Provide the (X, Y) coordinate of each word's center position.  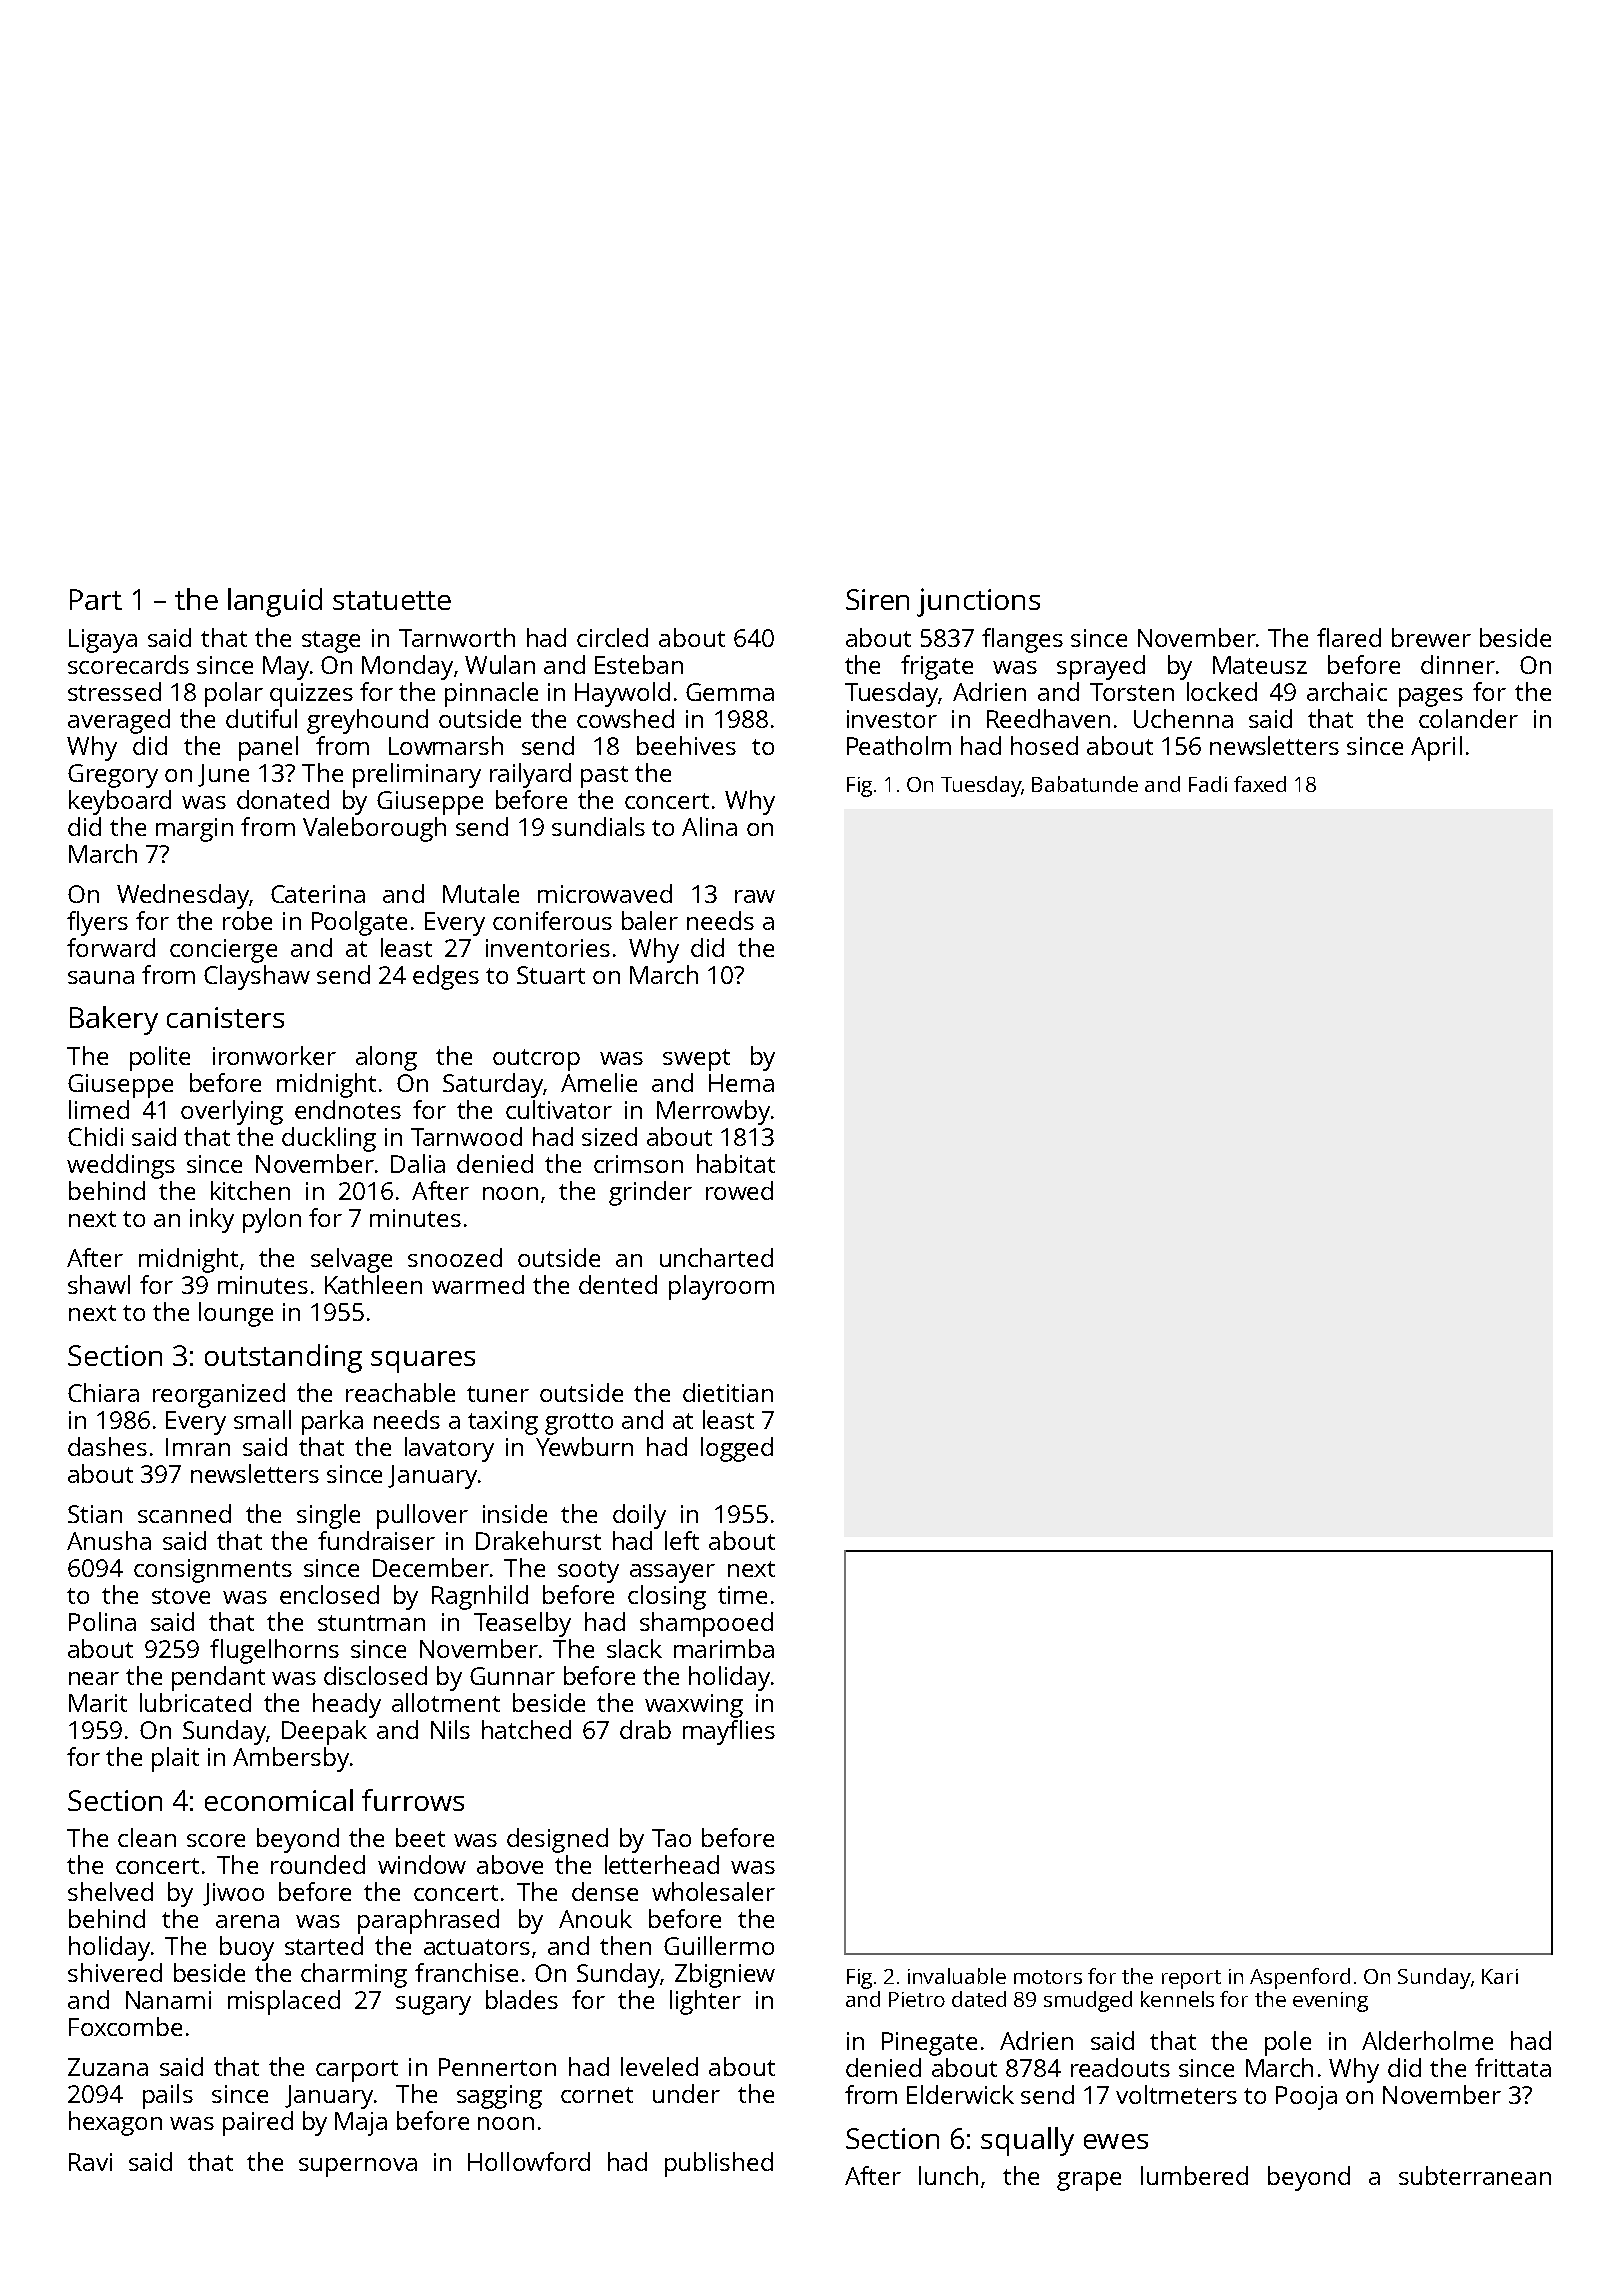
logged (737, 1449)
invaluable (957, 1976)
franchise (466, 1972)
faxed (1260, 784)
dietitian (728, 1392)
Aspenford (1300, 1978)
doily (639, 1516)
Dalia (418, 1163)
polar (234, 694)
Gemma (730, 692)
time (742, 1595)
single (328, 1516)
